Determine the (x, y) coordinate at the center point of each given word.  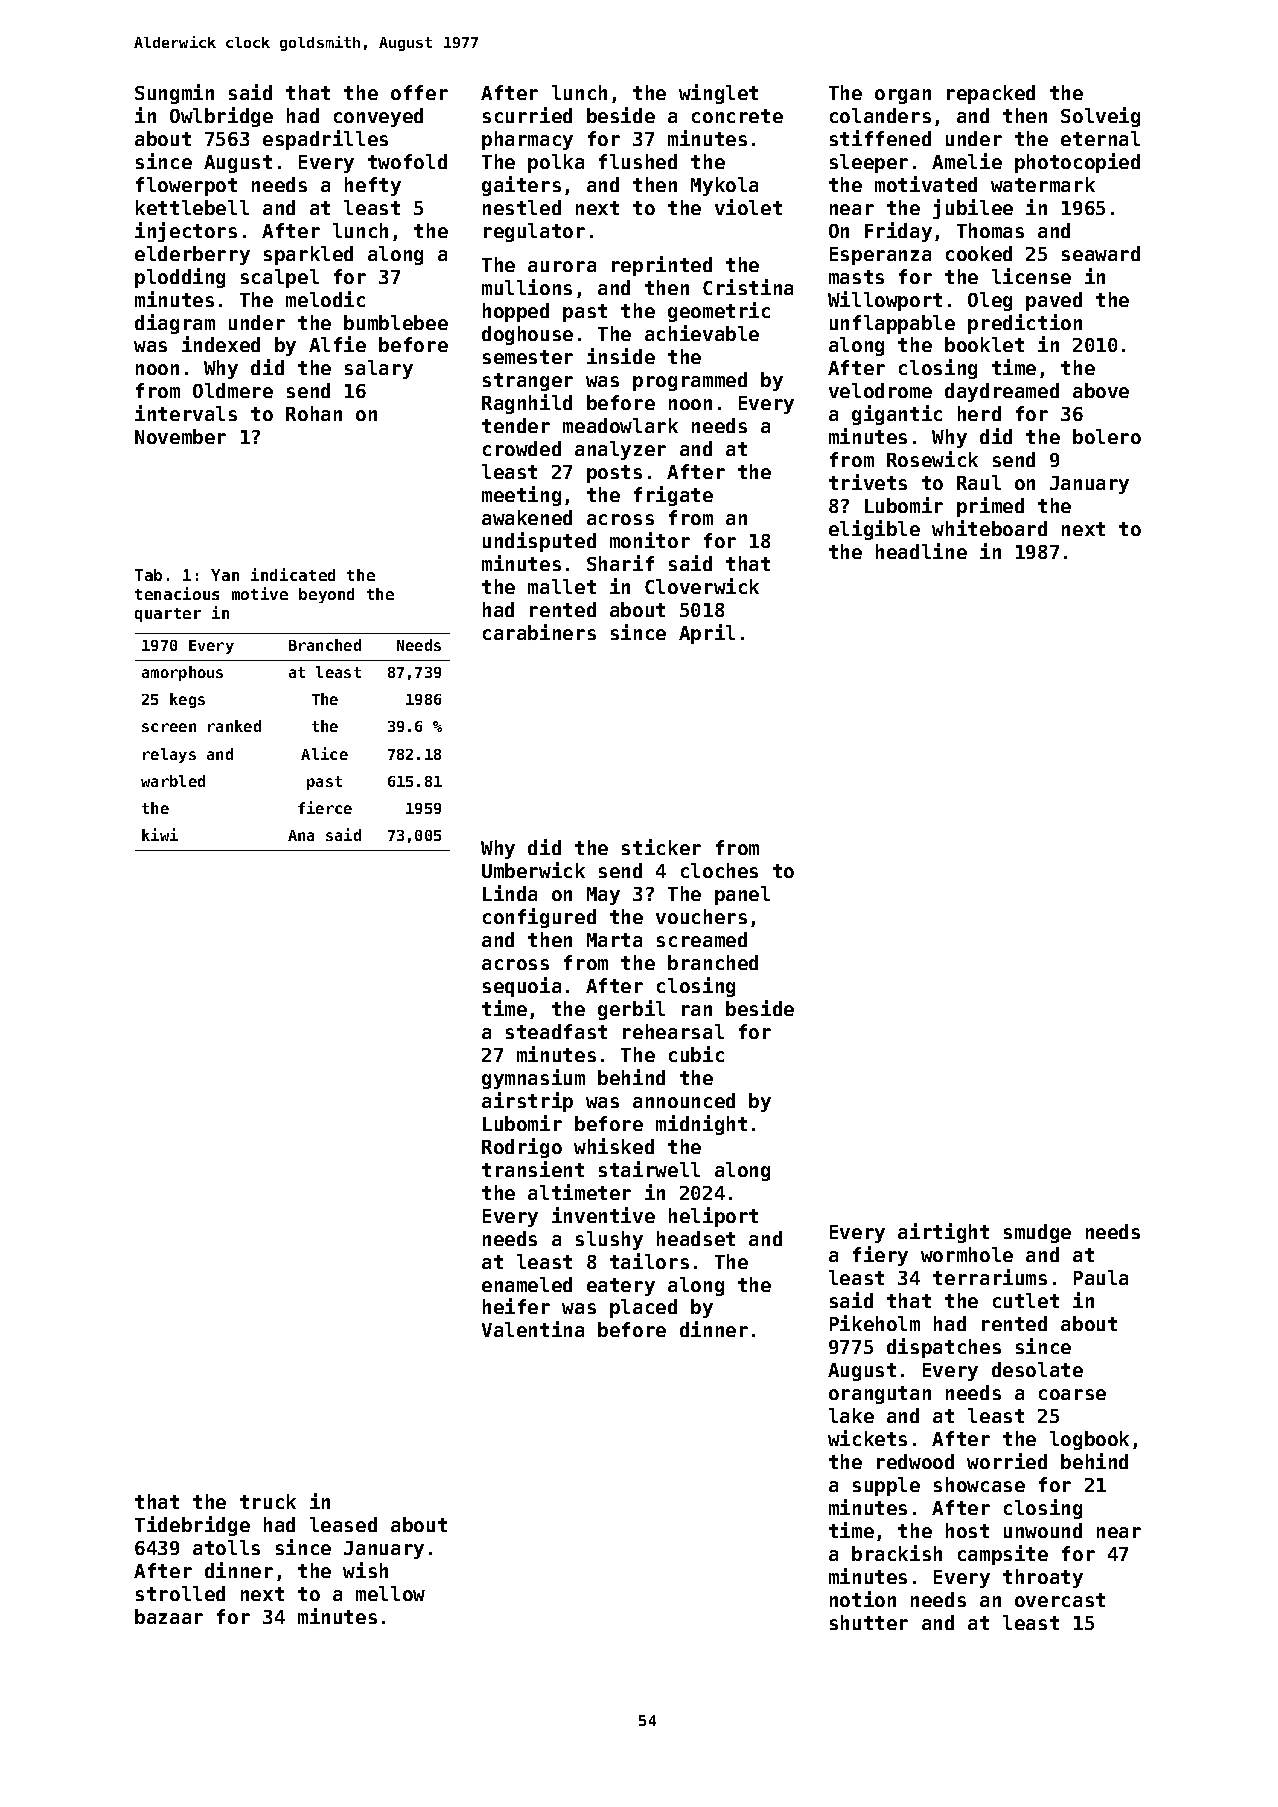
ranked (234, 726)
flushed (638, 161)
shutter (869, 1622)
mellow (390, 1593)
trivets (868, 482)
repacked (991, 94)
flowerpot (186, 186)
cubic (696, 1054)
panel (742, 895)
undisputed (539, 542)
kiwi (160, 834)
